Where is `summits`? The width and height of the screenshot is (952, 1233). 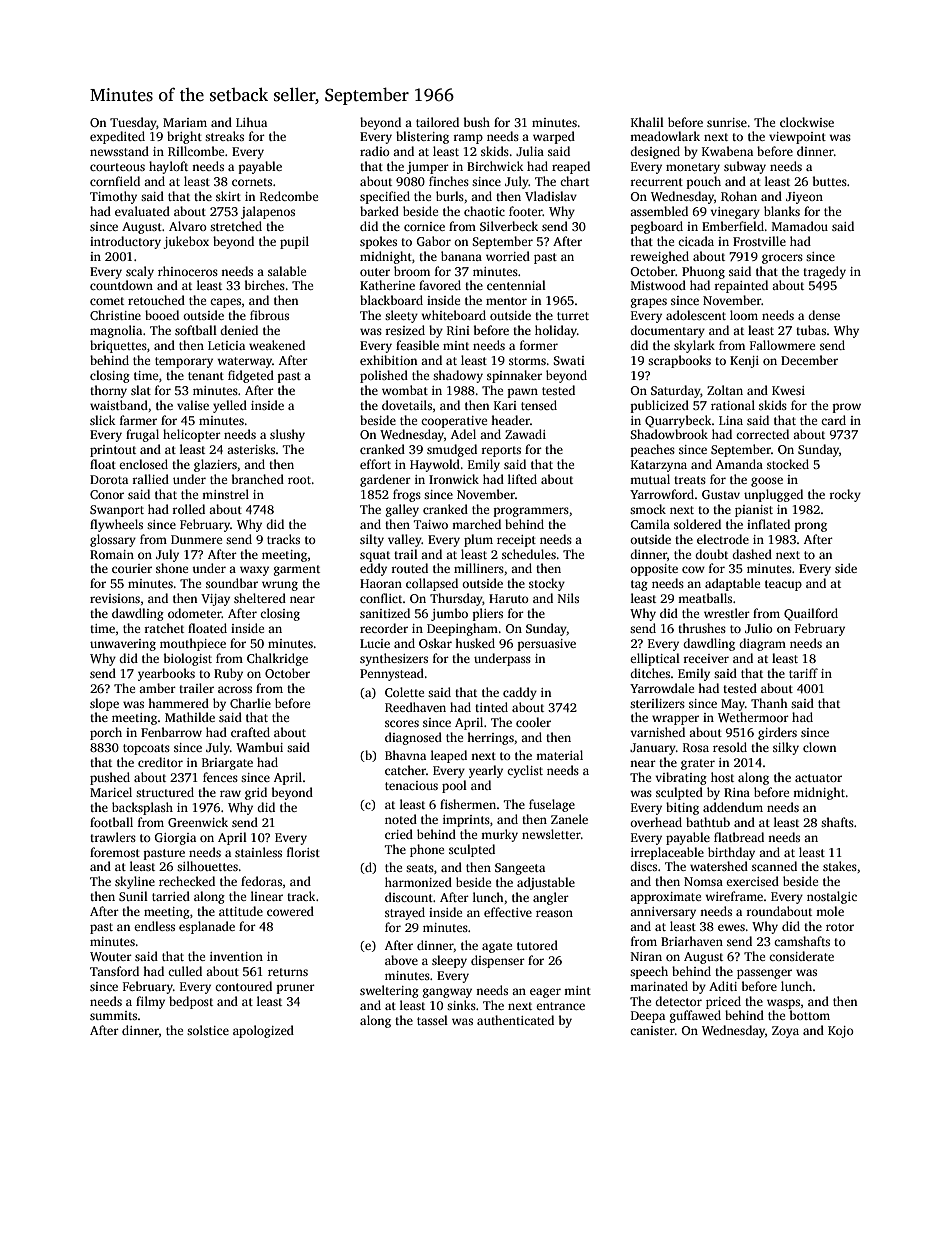 summits is located at coordinates (113, 1015).
